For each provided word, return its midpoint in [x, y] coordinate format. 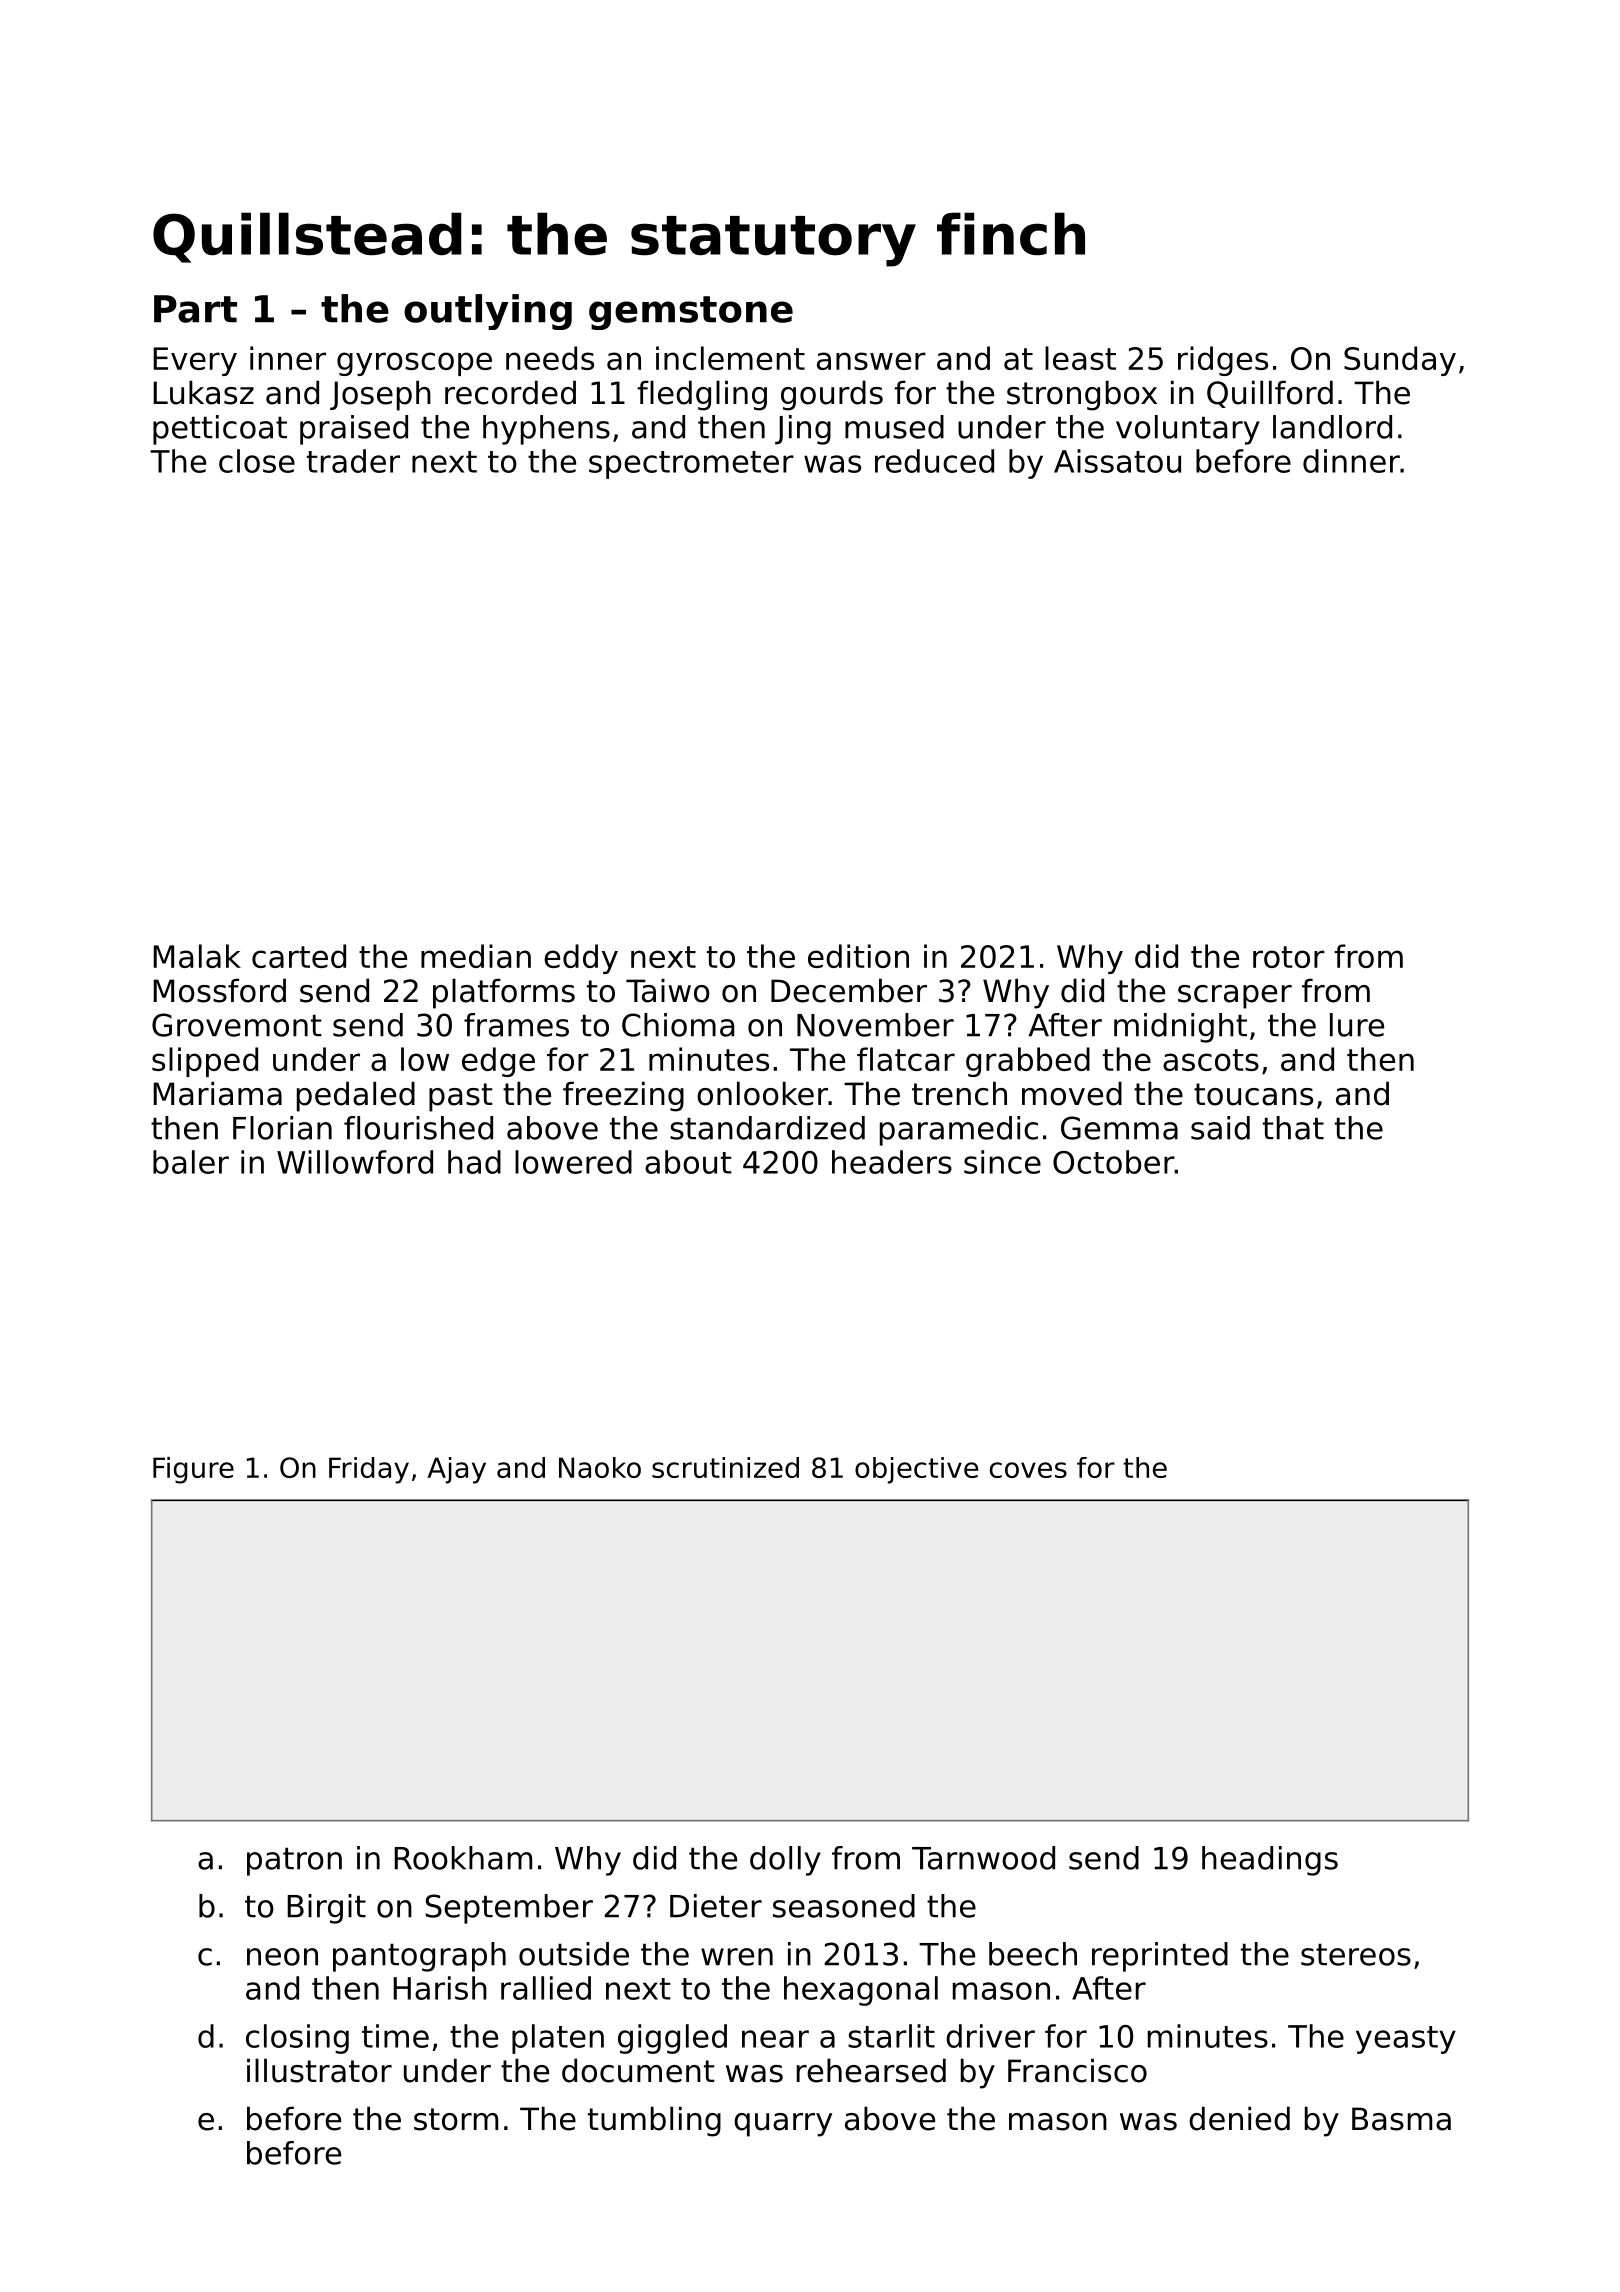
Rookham [463, 1858]
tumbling [654, 2121]
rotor [1289, 957]
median [476, 956]
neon [282, 1957]
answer [871, 361]
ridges [1223, 361]
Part [195, 309]
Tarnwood [983, 1858]
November [875, 1025]
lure [1357, 1025]
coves [1028, 1470]
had [474, 1162]
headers [892, 1162]
